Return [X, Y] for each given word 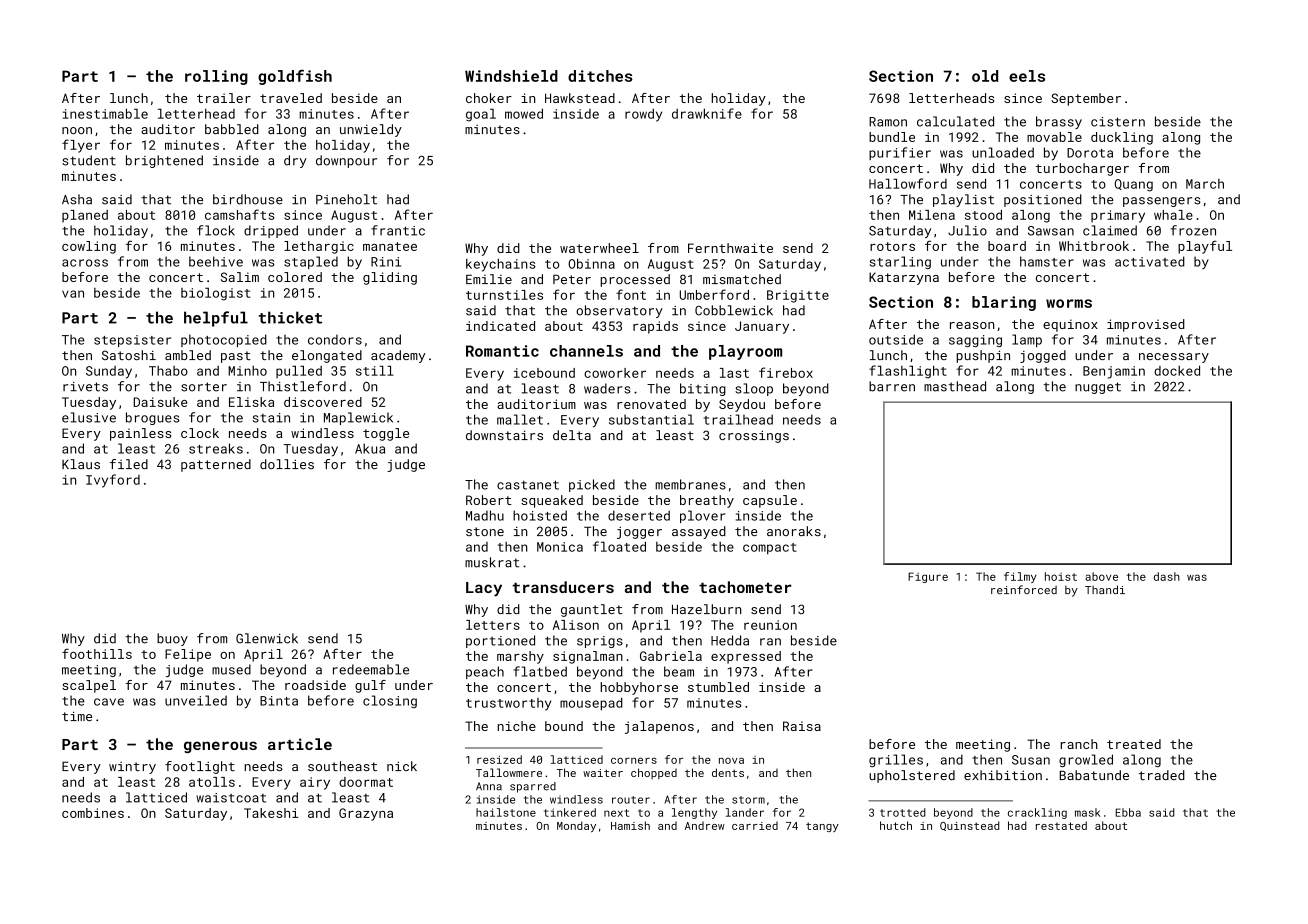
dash [1167, 576]
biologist [215, 294]
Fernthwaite [730, 248]
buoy [172, 639]
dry [295, 161]
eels [1027, 76]
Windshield [511, 76]
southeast [342, 766]
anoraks [794, 531]
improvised [1146, 325]
